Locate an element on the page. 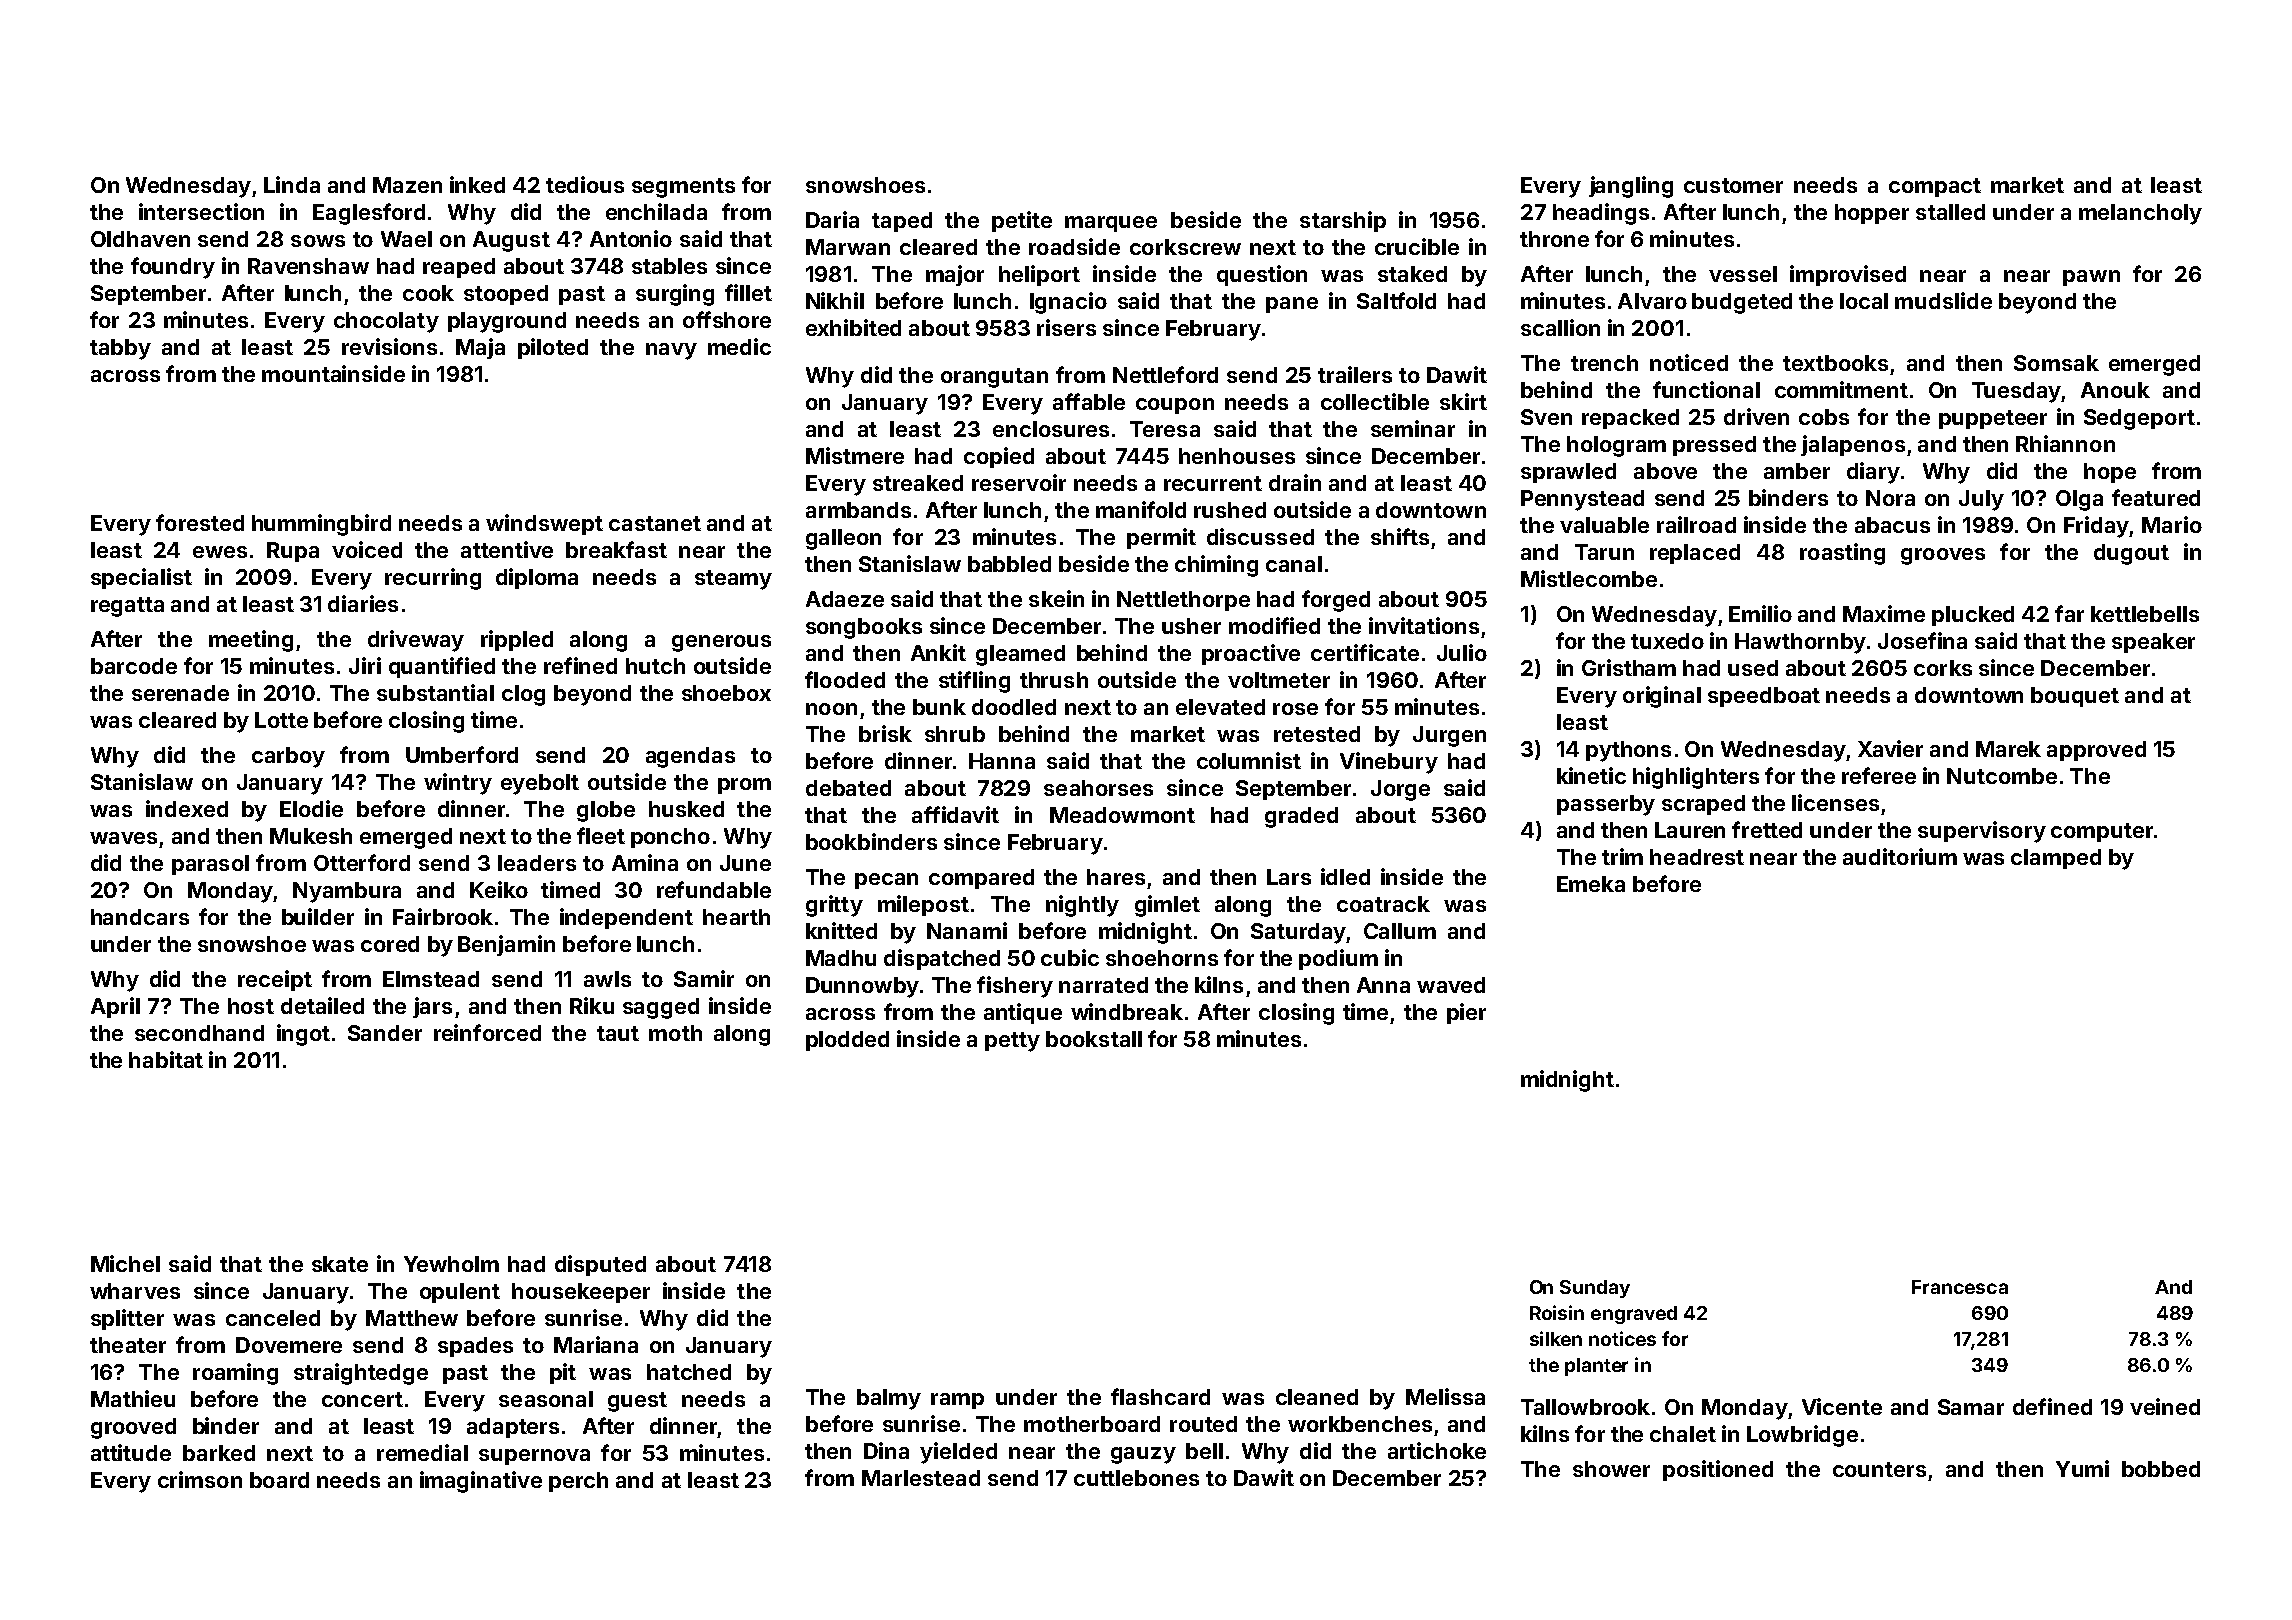 The height and width of the image is (1620, 2292). compact is located at coordinates (1935, 187).
